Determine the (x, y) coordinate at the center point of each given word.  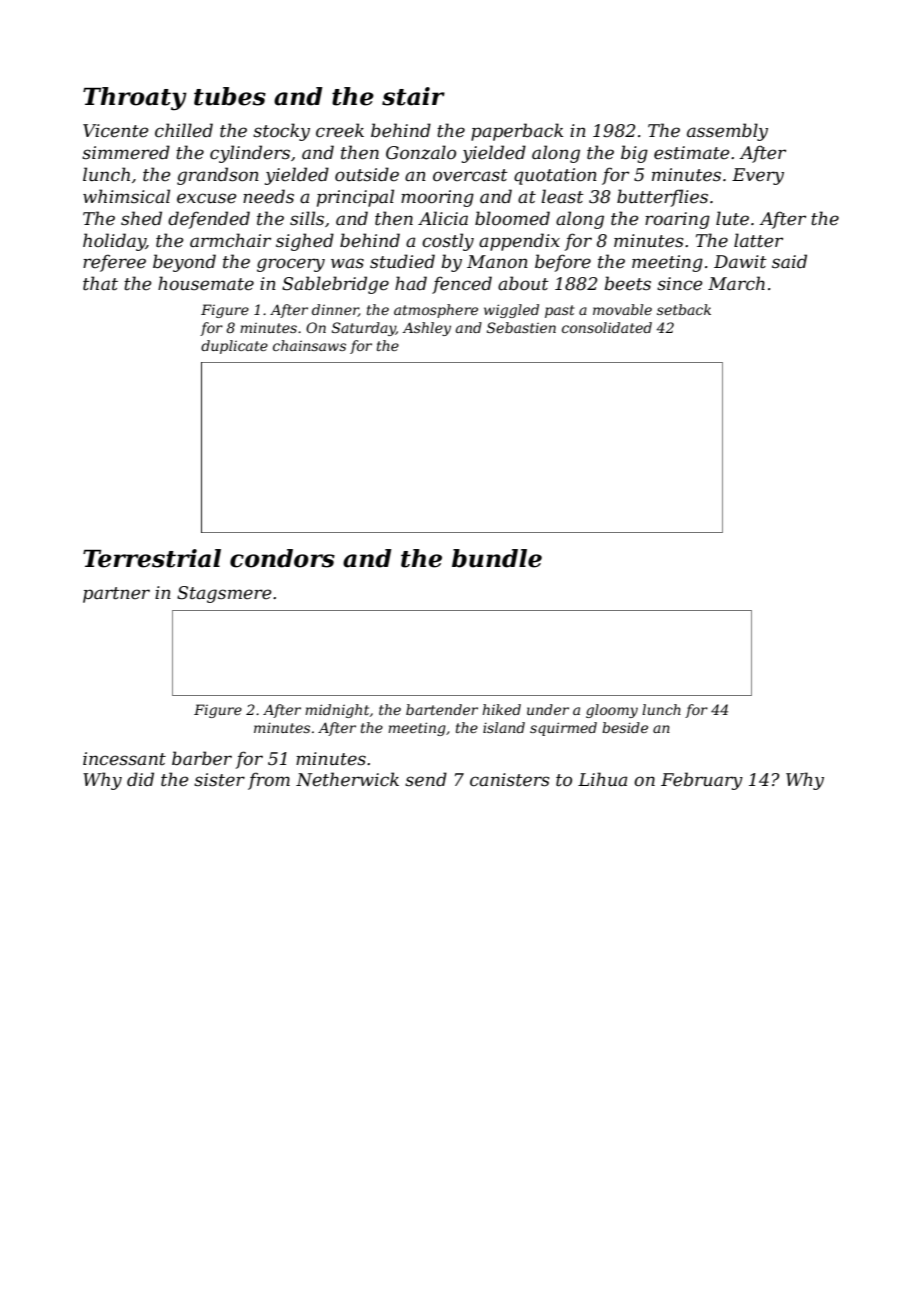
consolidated (607, 327)
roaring (677, 220)
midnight (337, 711)
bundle (497, 558)
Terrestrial (152, 558)
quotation (555, 176)
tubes (230, 96)
